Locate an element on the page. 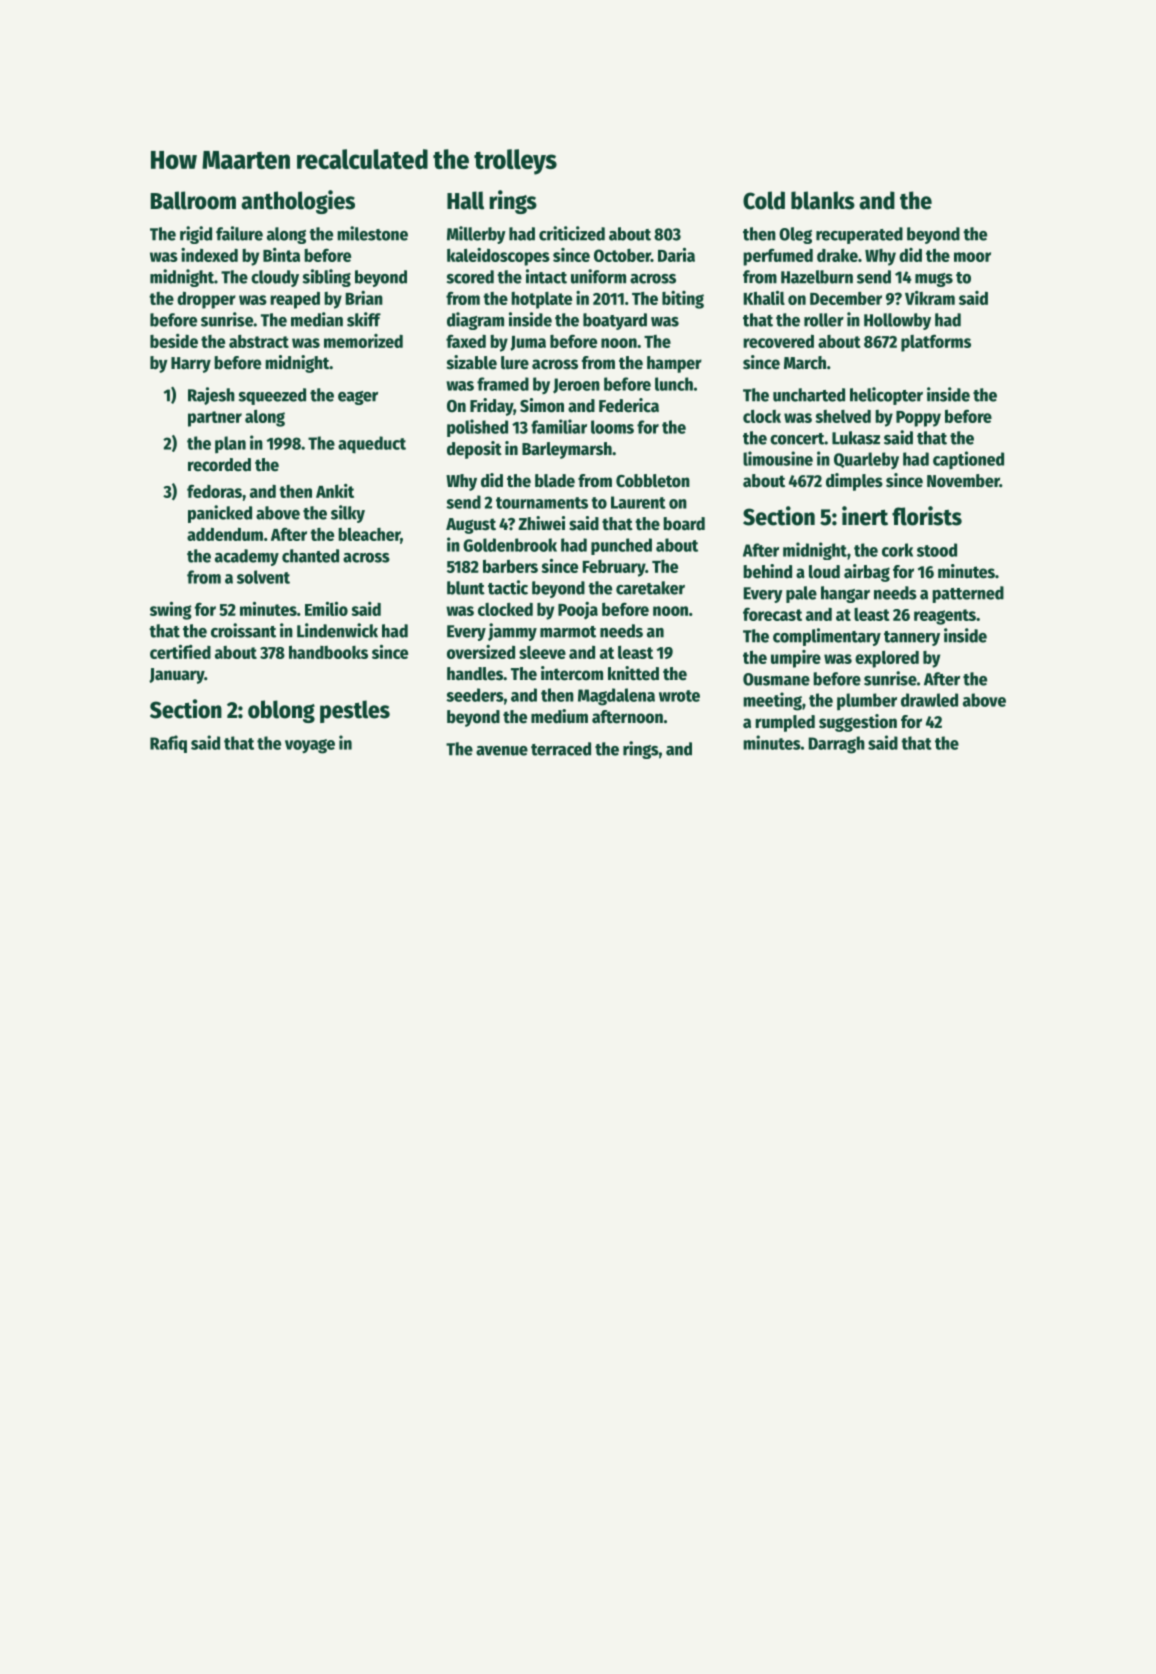  Rajesh is located at coordinates (211, 396).
